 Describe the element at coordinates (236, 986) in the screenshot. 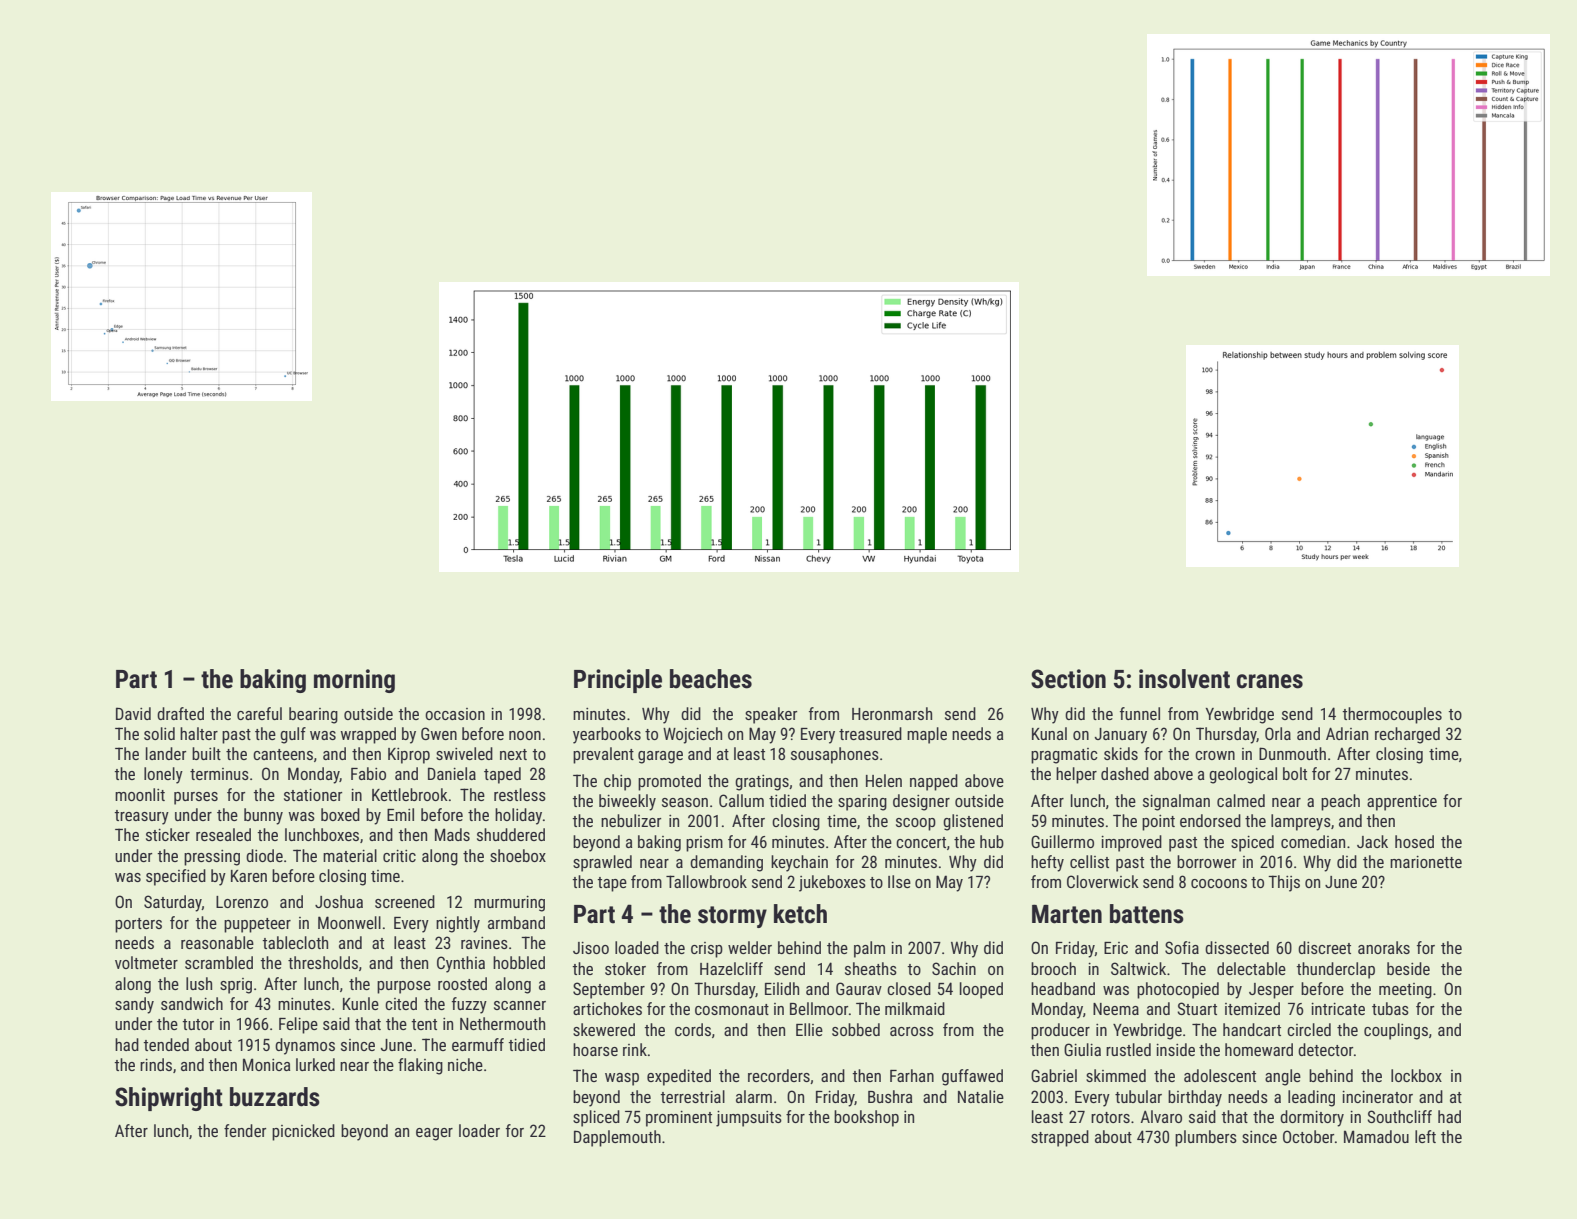

I see `sprig` at that location.
